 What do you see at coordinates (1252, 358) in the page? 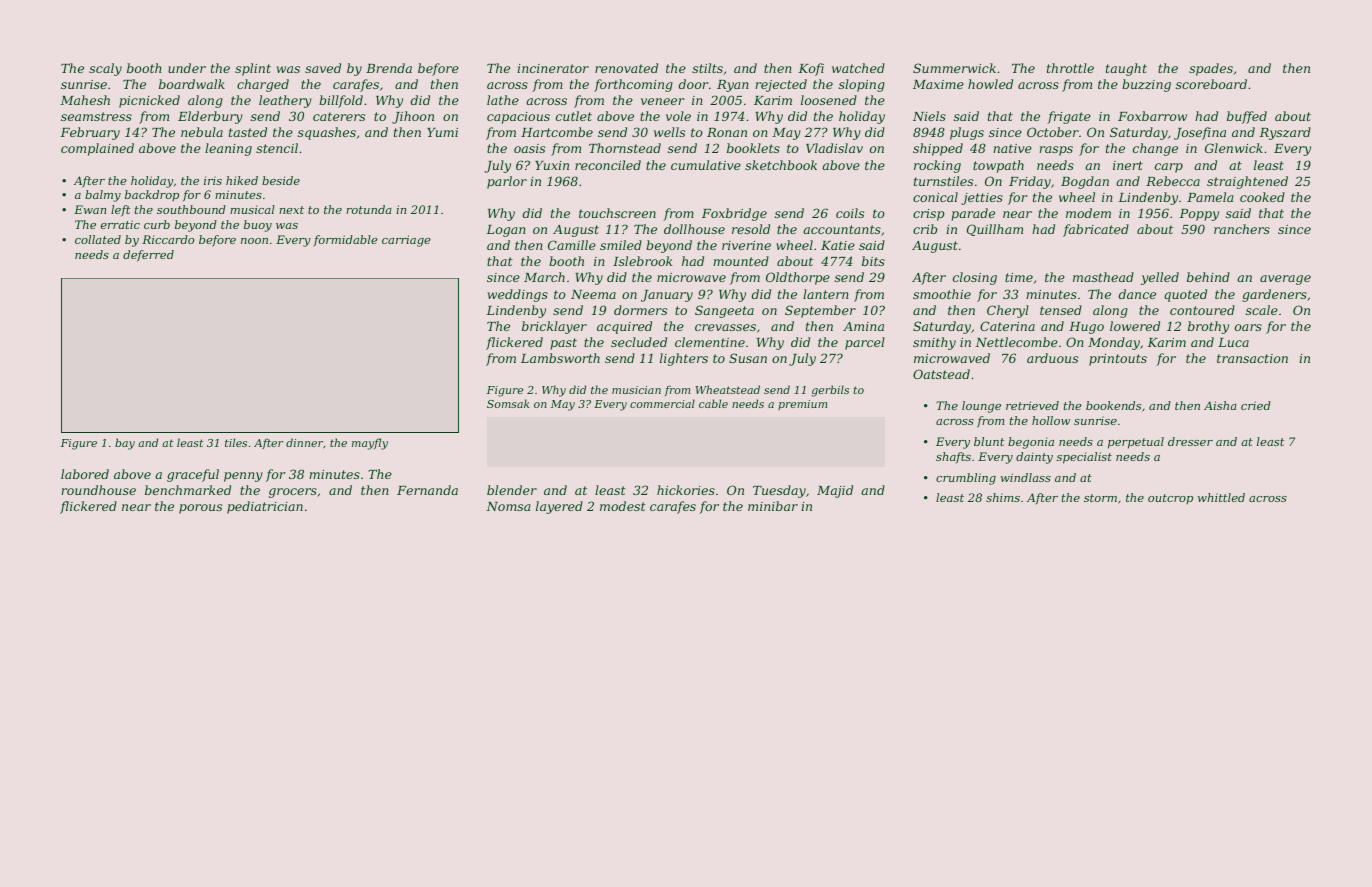
I see `transaction` at bounding box center [1252, 358].
